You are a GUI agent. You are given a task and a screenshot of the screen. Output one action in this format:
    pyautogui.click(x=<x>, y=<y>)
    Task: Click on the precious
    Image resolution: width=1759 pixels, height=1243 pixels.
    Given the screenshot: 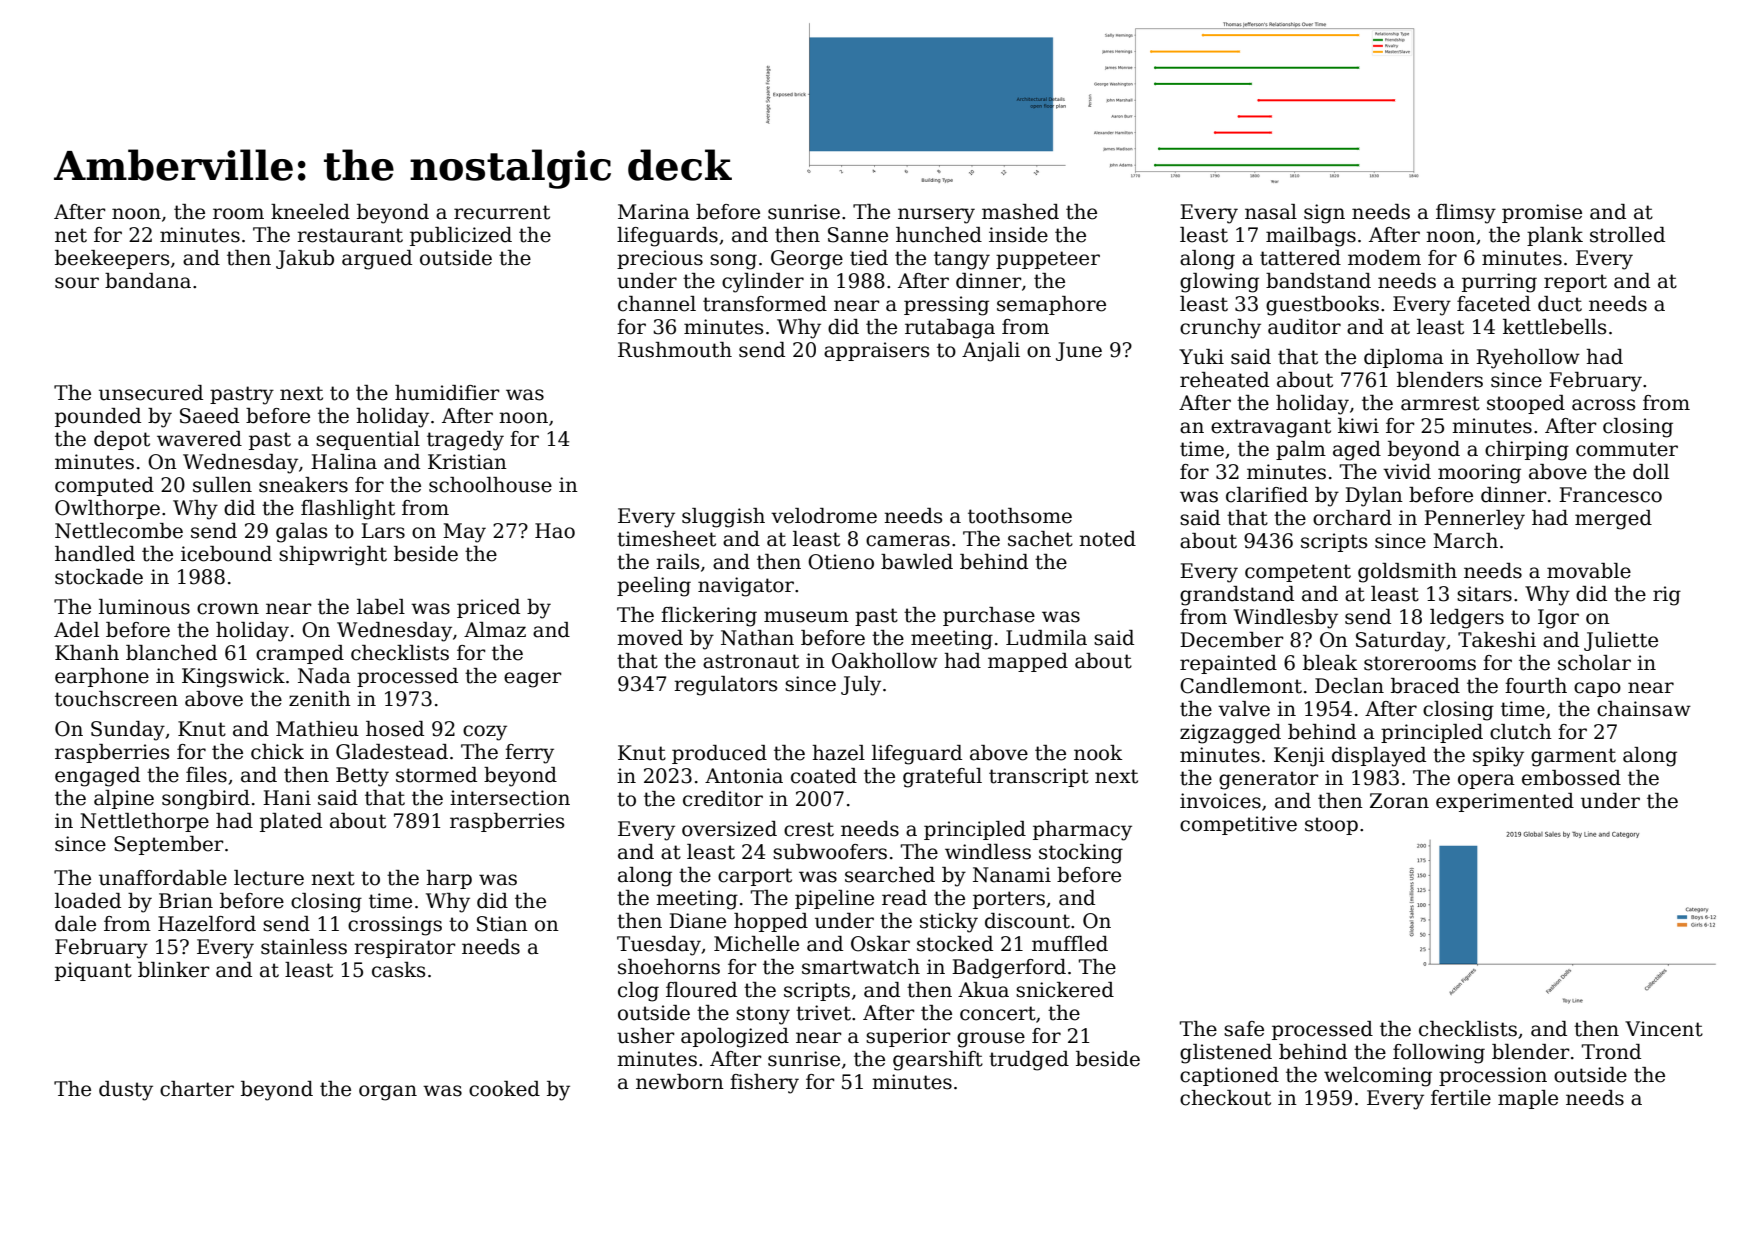 What is the action you would take?
    pyautogui.click(x=660, y=259)
